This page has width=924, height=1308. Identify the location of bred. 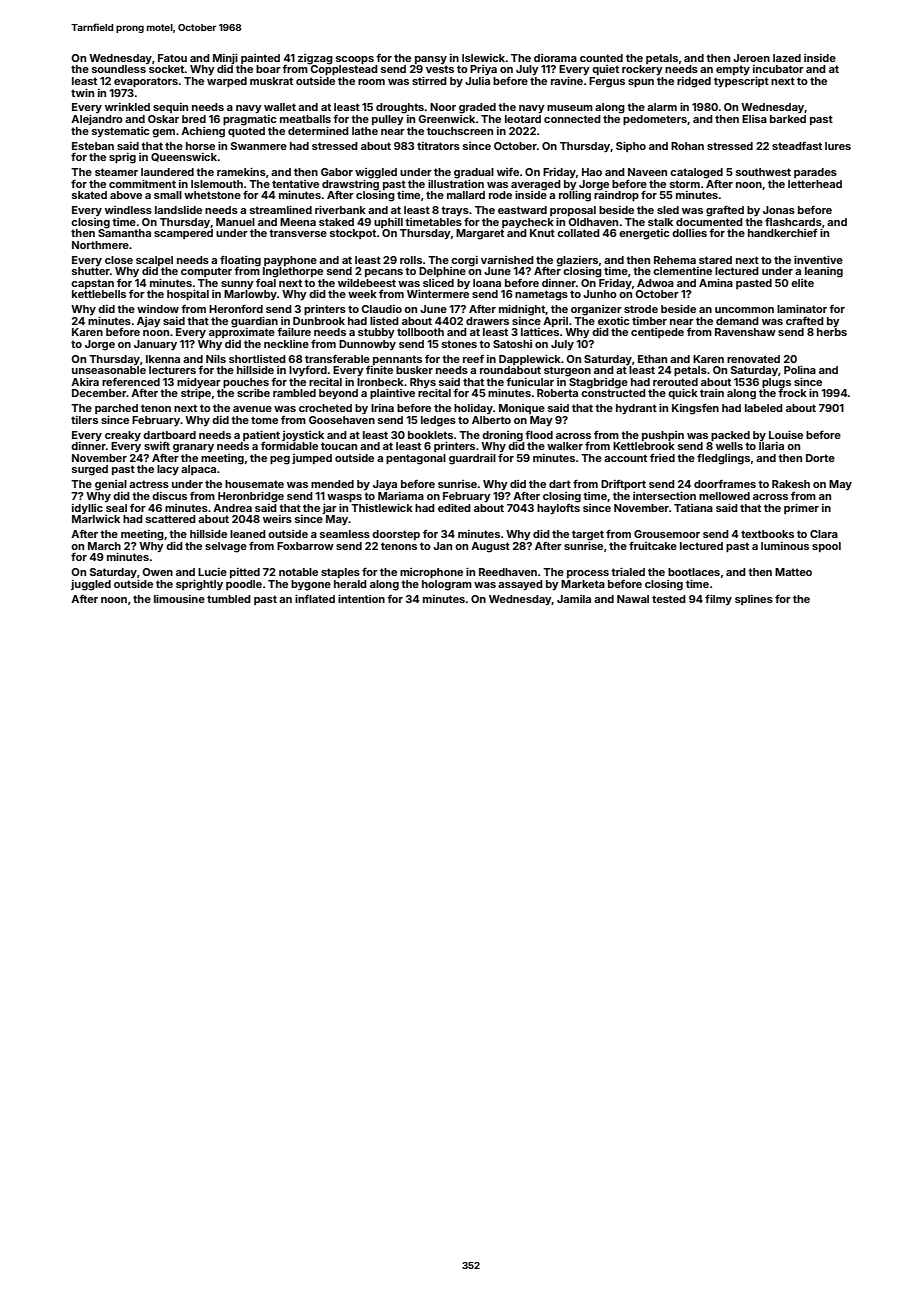
(194, 119).
